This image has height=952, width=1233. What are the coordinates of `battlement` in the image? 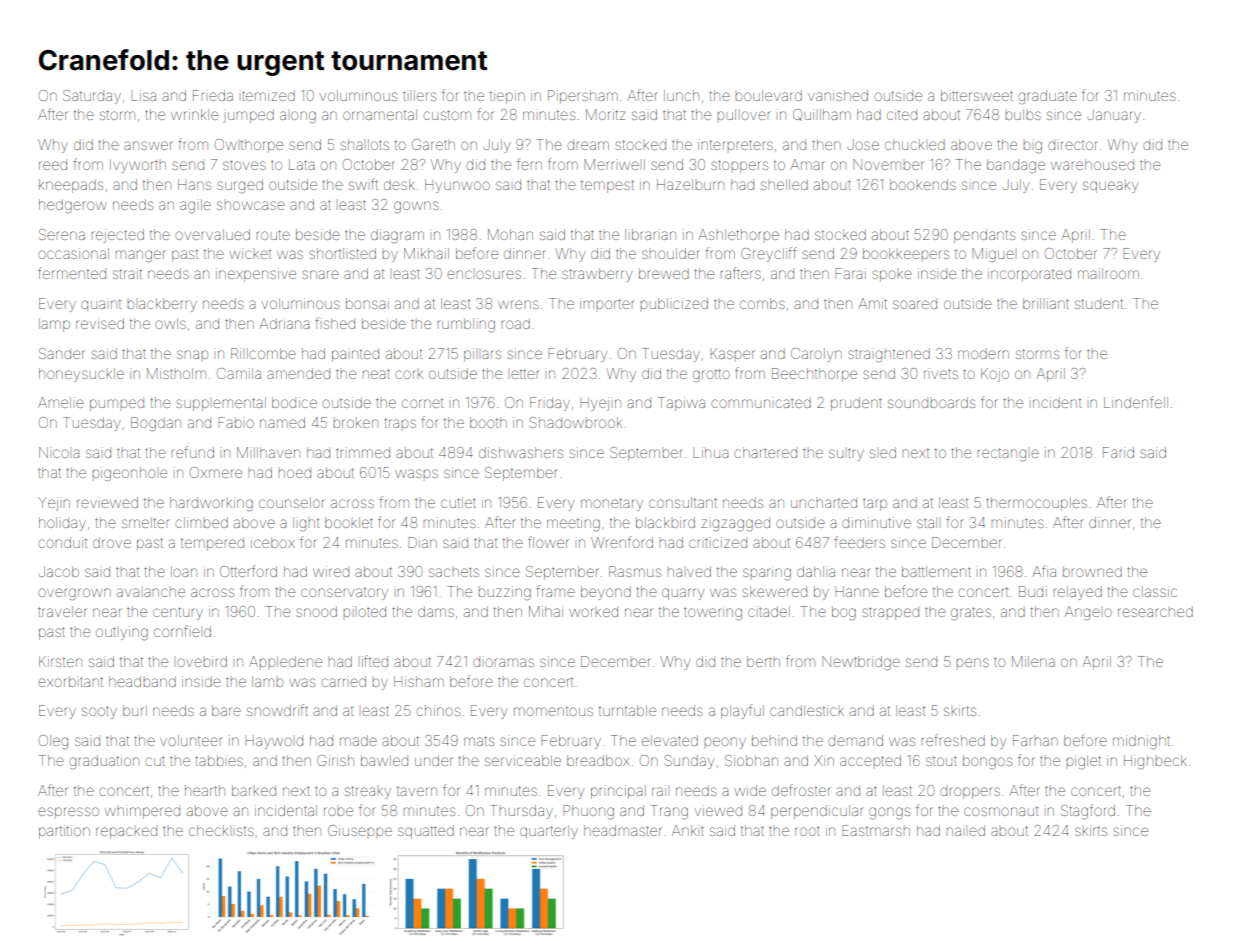 It's located at (936, 571).
